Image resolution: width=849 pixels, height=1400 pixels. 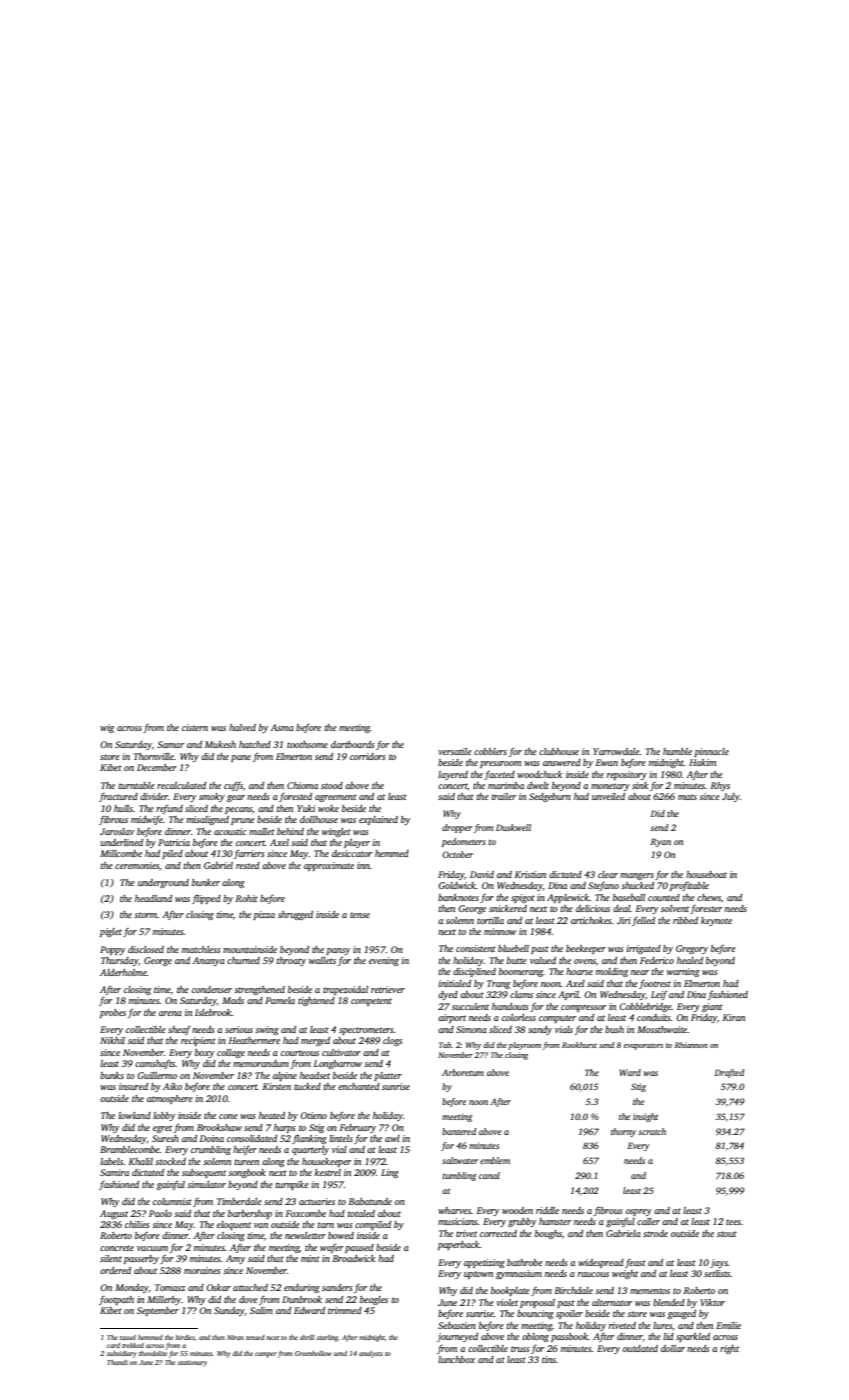 What do you see at coordinates (603, 886) in the document?
I see `Stefano` at bounding box center [603, 886].
